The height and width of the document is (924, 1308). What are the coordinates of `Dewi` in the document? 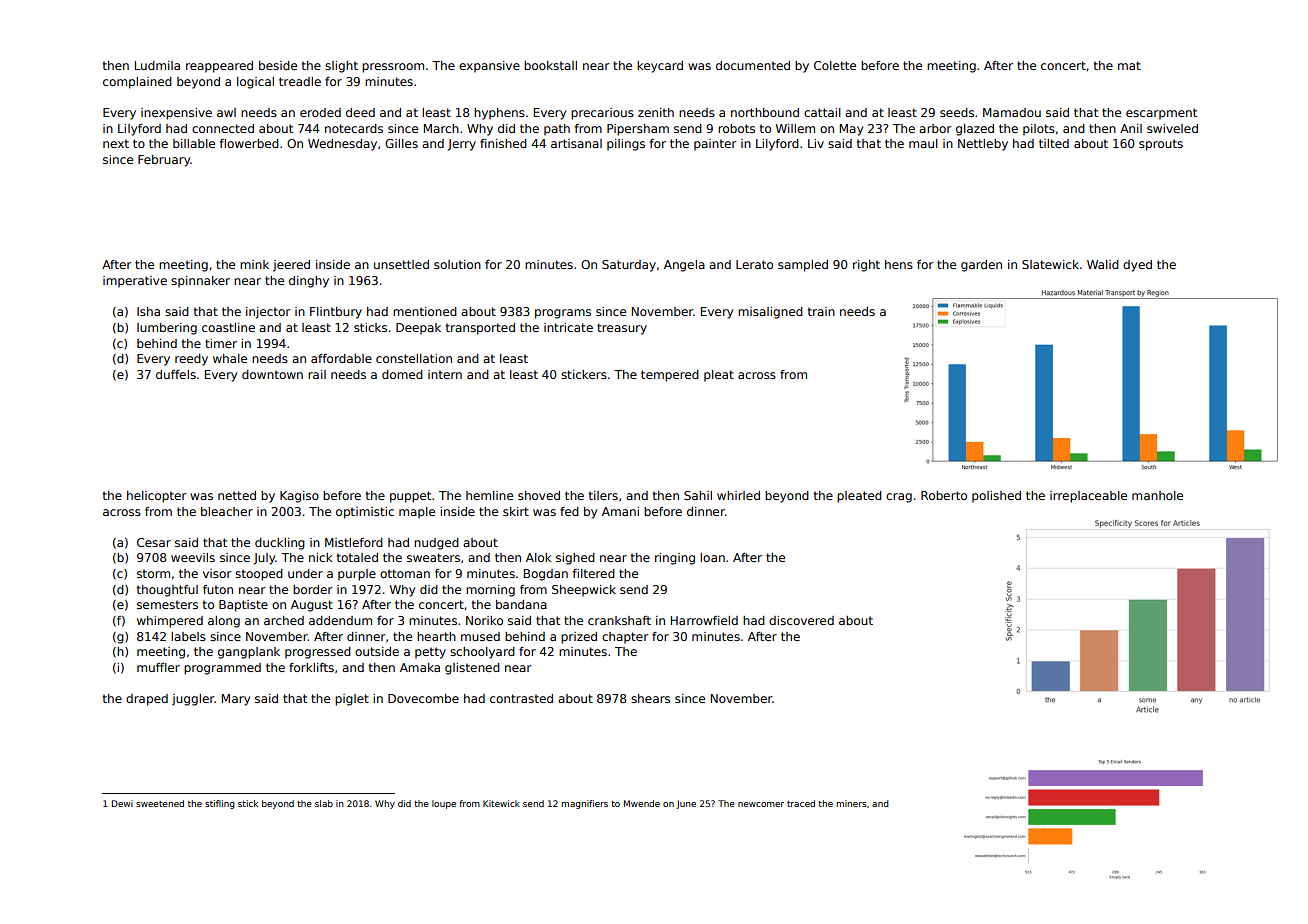 It's located at (122, 803).
